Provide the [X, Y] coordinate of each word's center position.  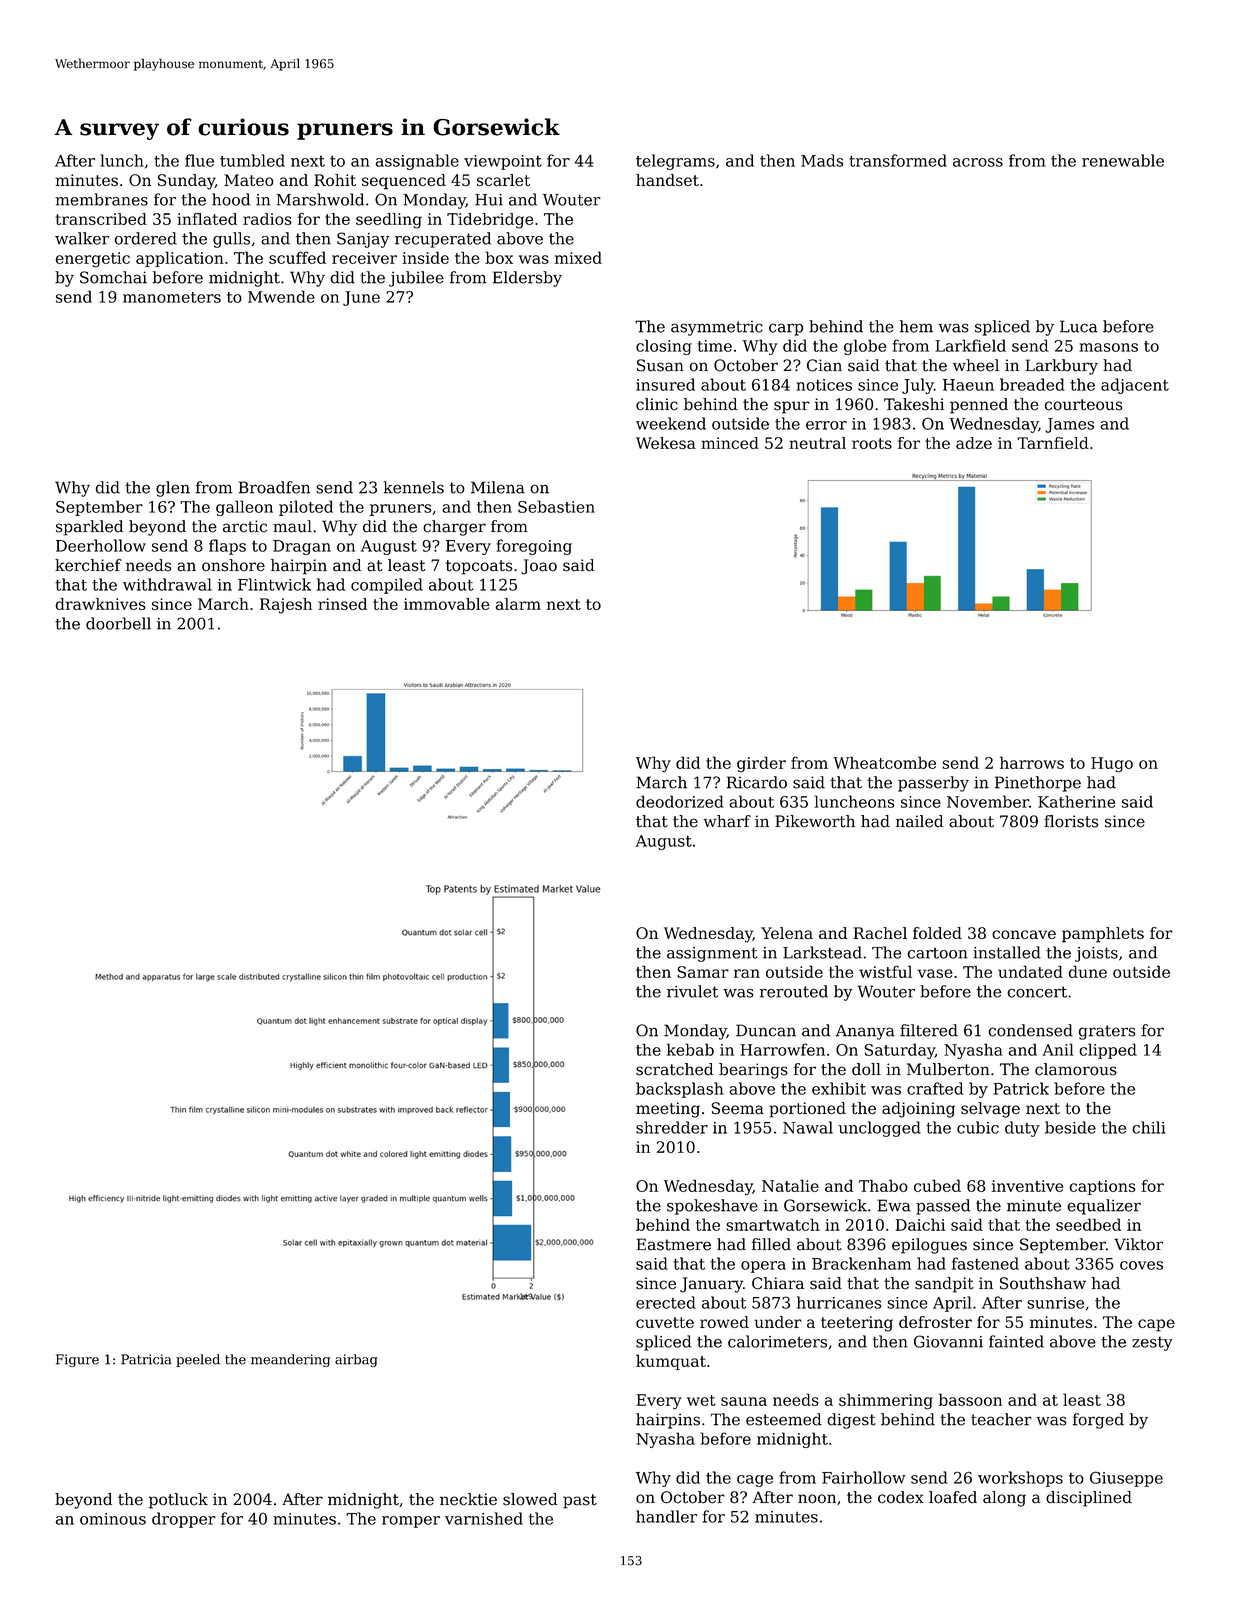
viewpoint [503, 162]
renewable [1123, 160]
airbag [356, 1360]
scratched [675, 1069]
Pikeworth [815, 821]
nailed [920, 821]
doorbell [118, 623]
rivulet [692, 991]
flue [199, 160]
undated [1030, 971]
